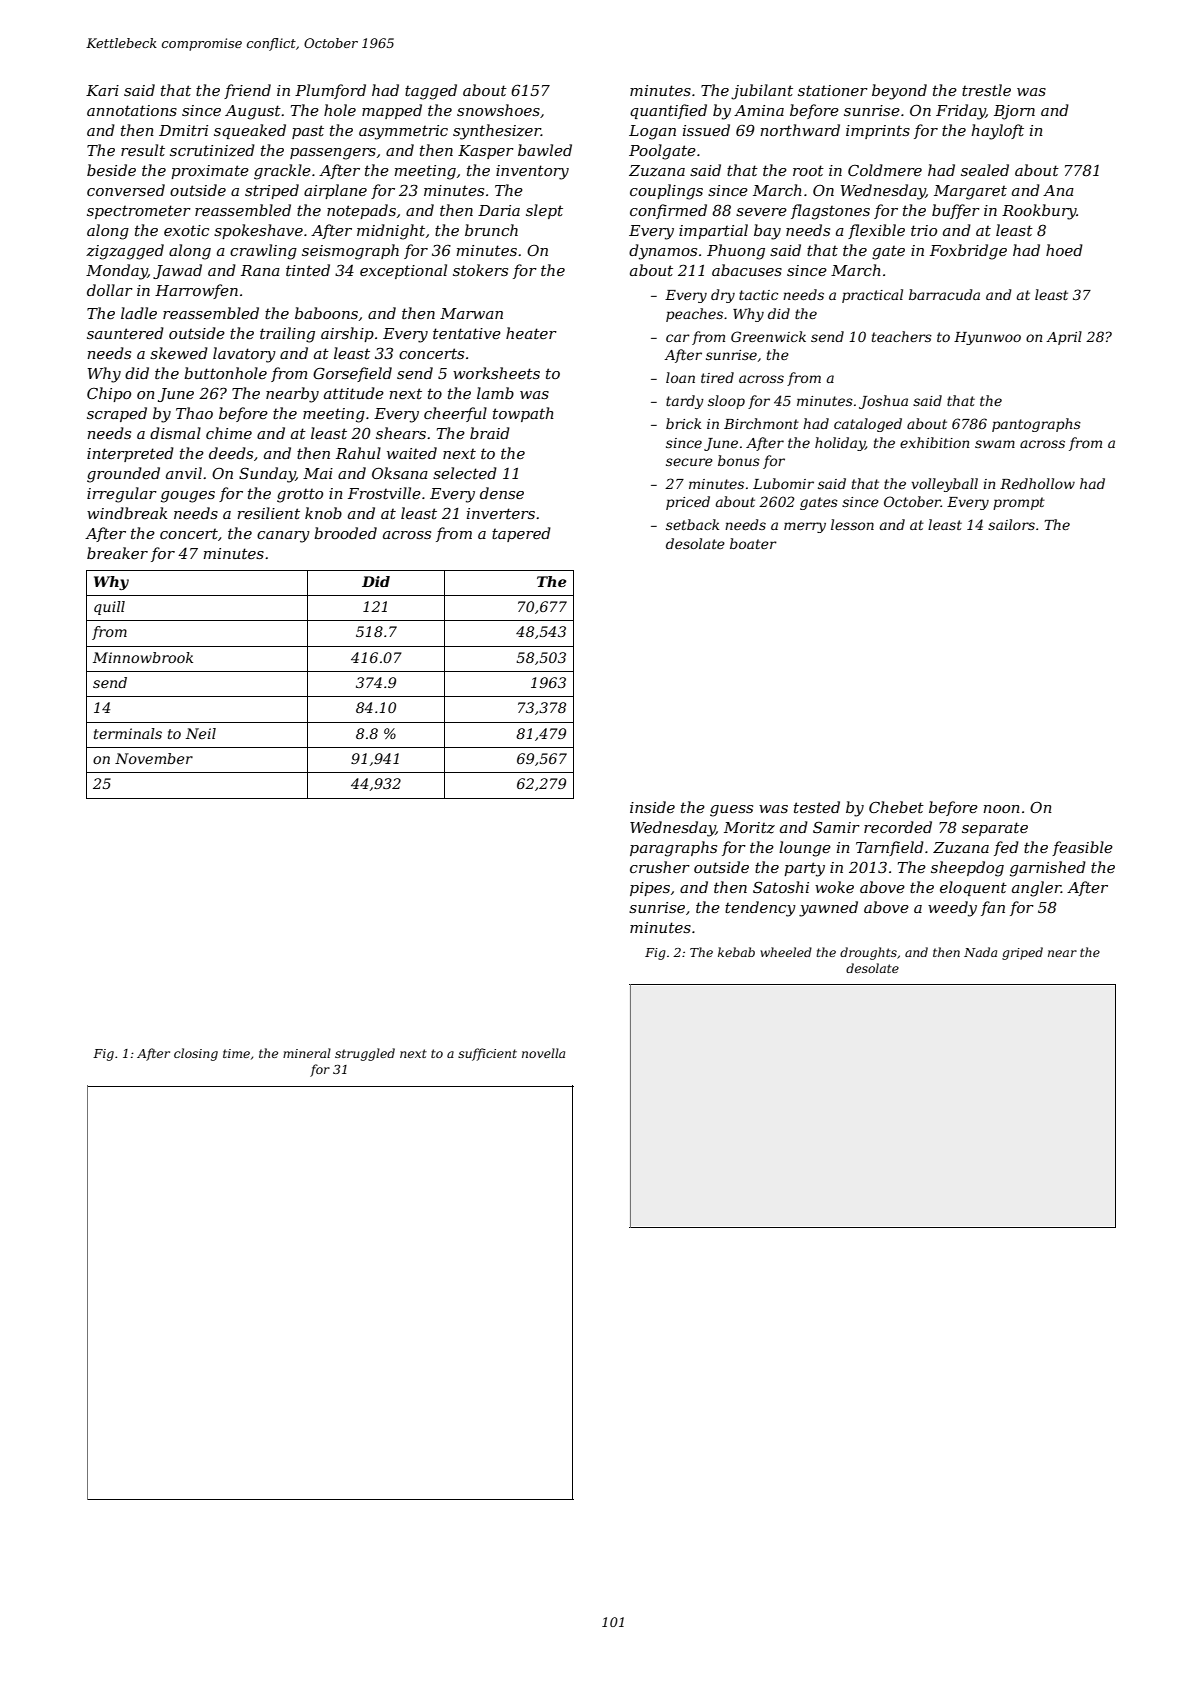 The image size is (1203, 1701). I want to click on flexible, so click(876, 231).
